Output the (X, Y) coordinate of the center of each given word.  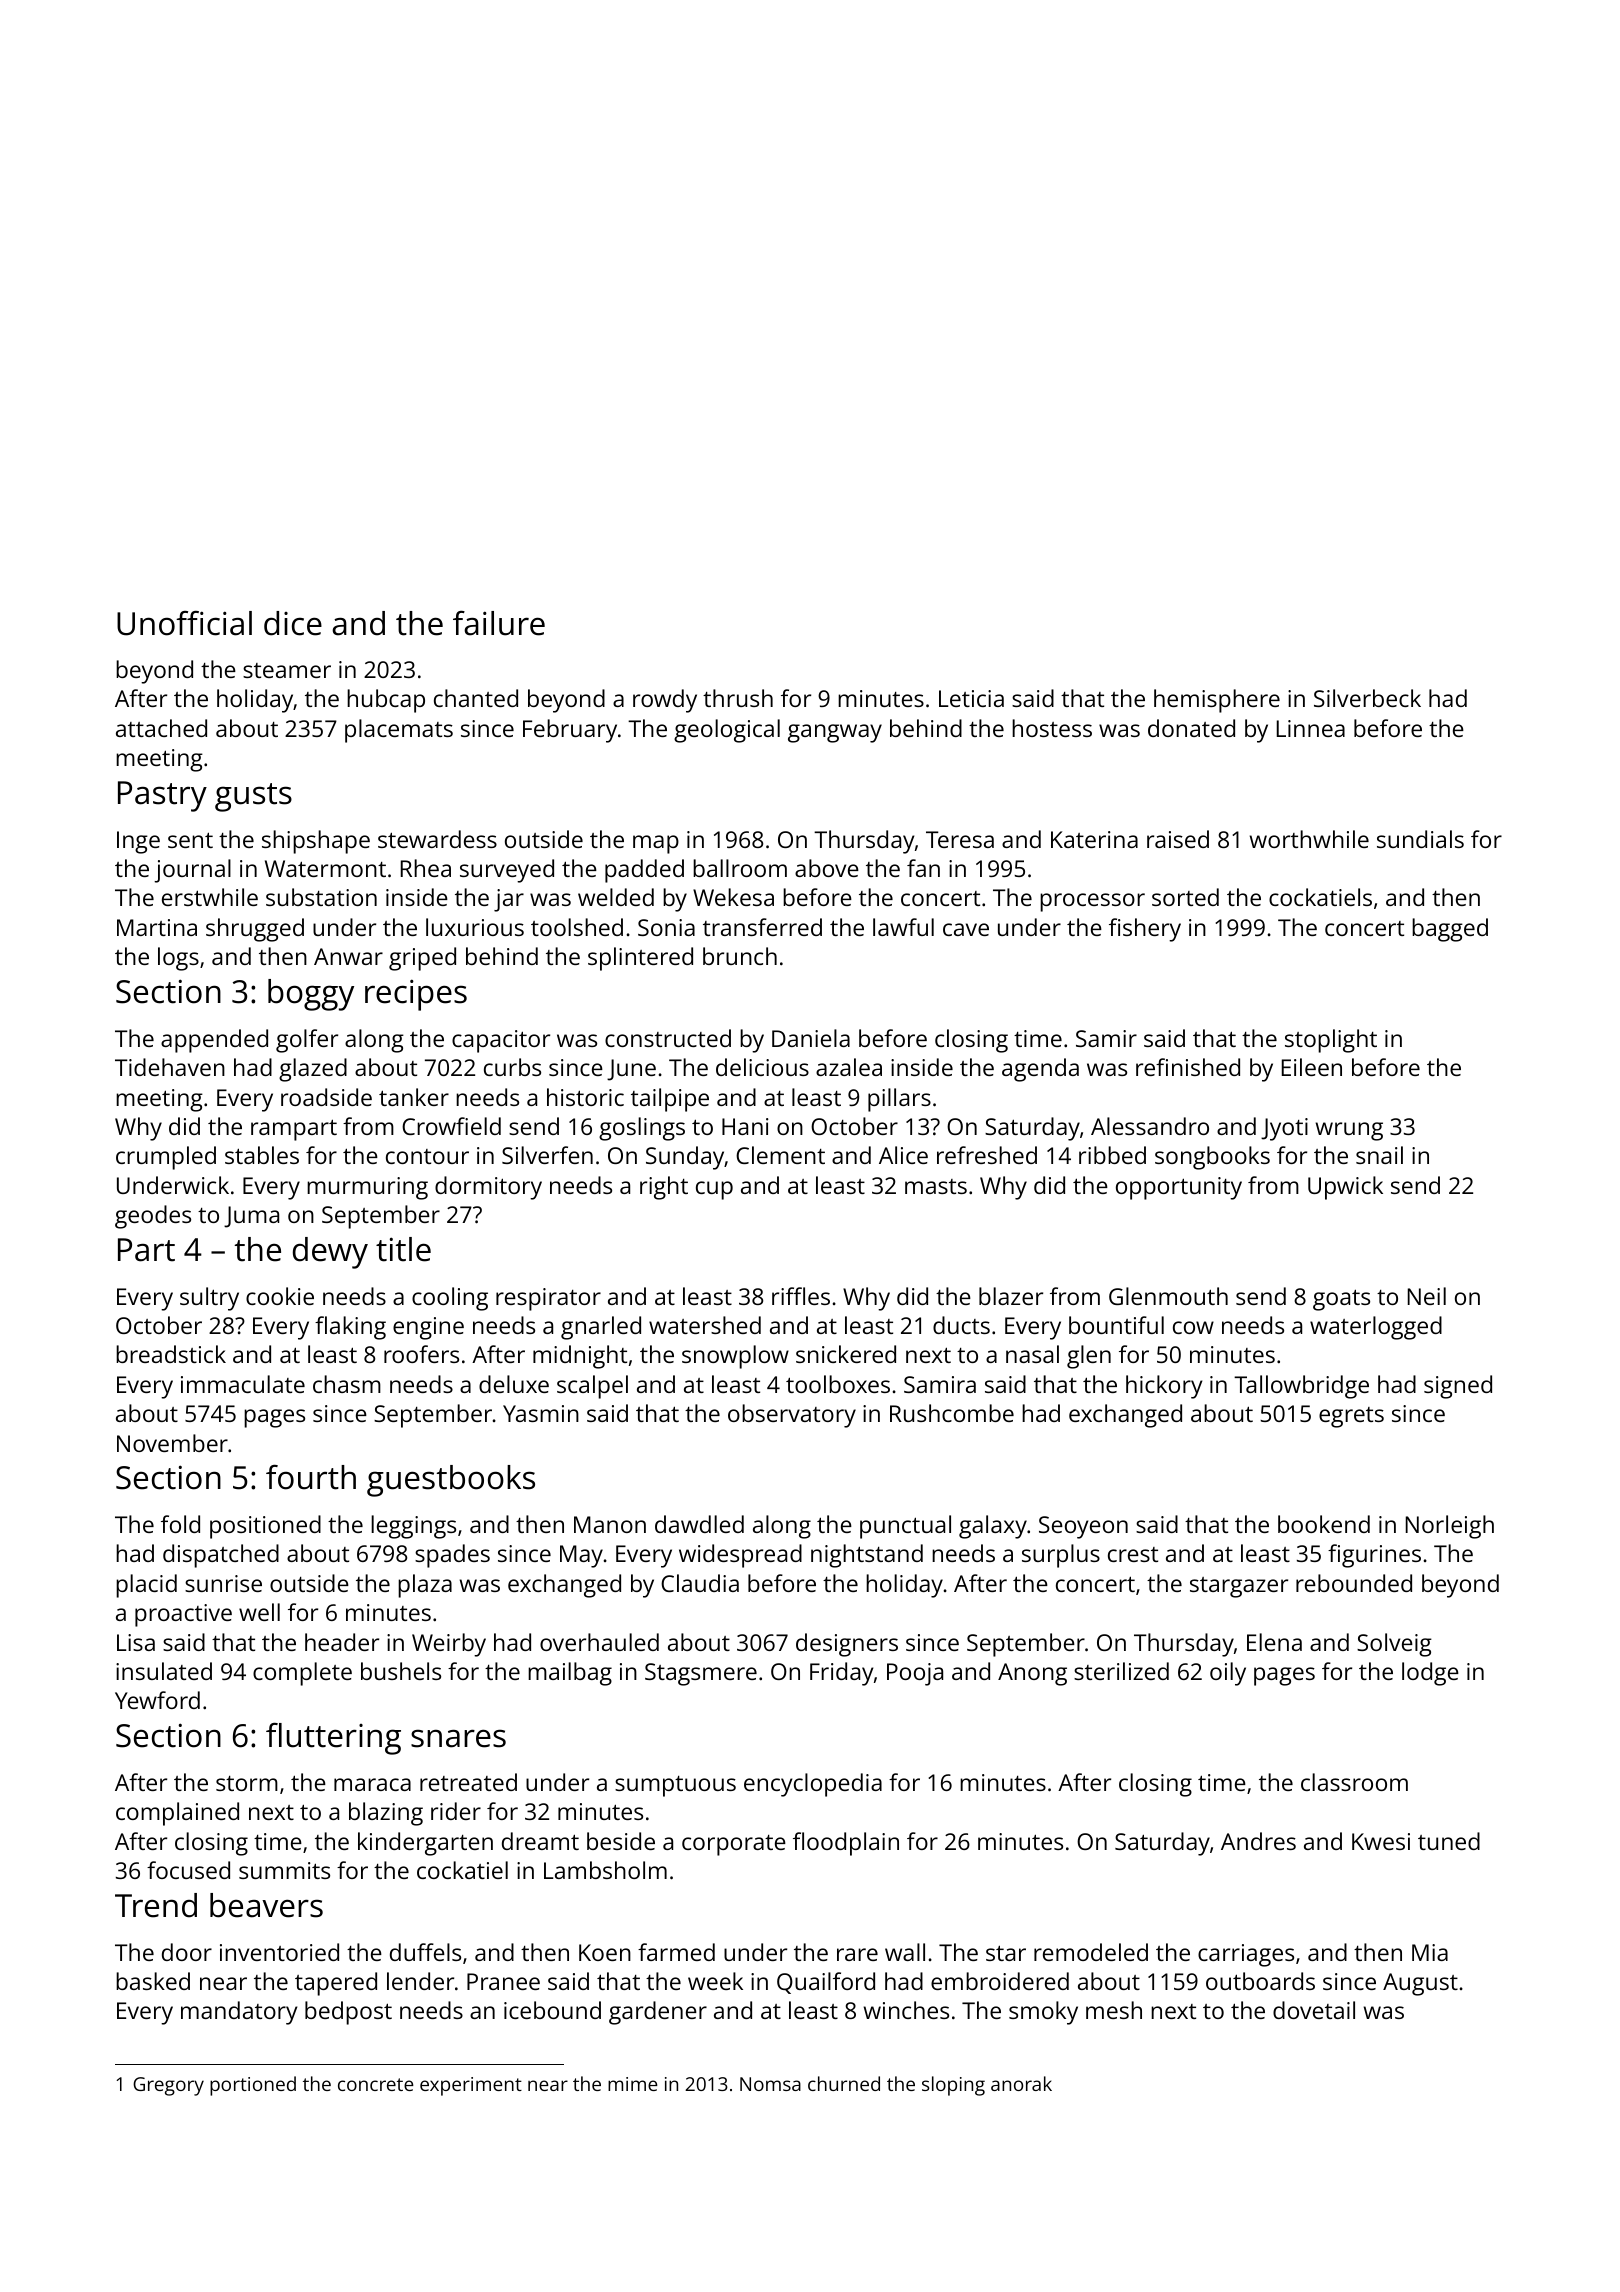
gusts (253, 797)
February (570, 731)
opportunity (1179, 1188)
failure (499, 623)
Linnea (1311, 728)
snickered (846, 1354)
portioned (253, 2086)
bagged (1450, 930)
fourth (311, 1477)
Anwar (348, 956)
